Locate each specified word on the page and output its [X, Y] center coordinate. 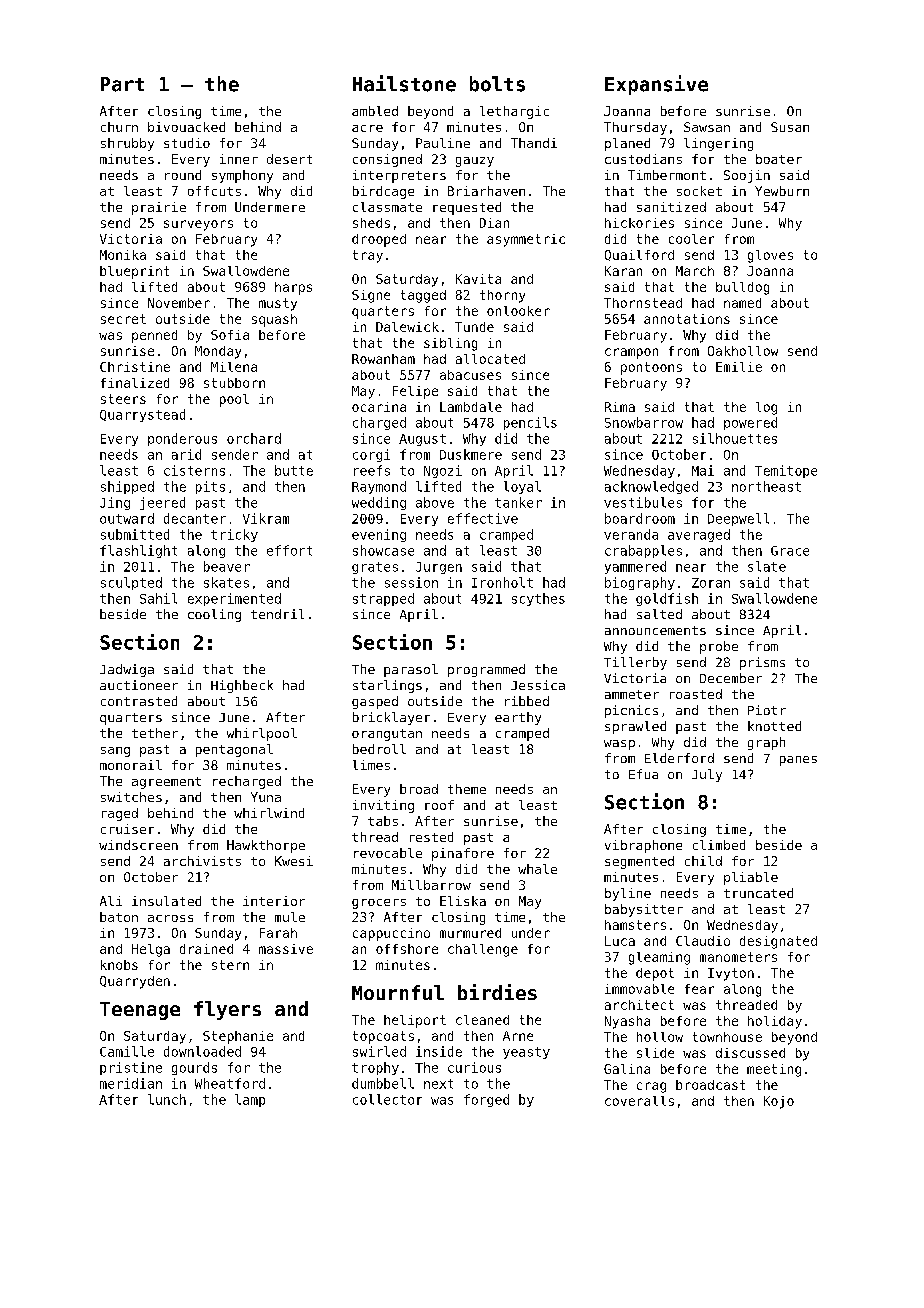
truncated [758, 893]
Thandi [534, 143]
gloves [770, 256]
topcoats [383, 1037]
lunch [167, 1099]
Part [122, 84]
